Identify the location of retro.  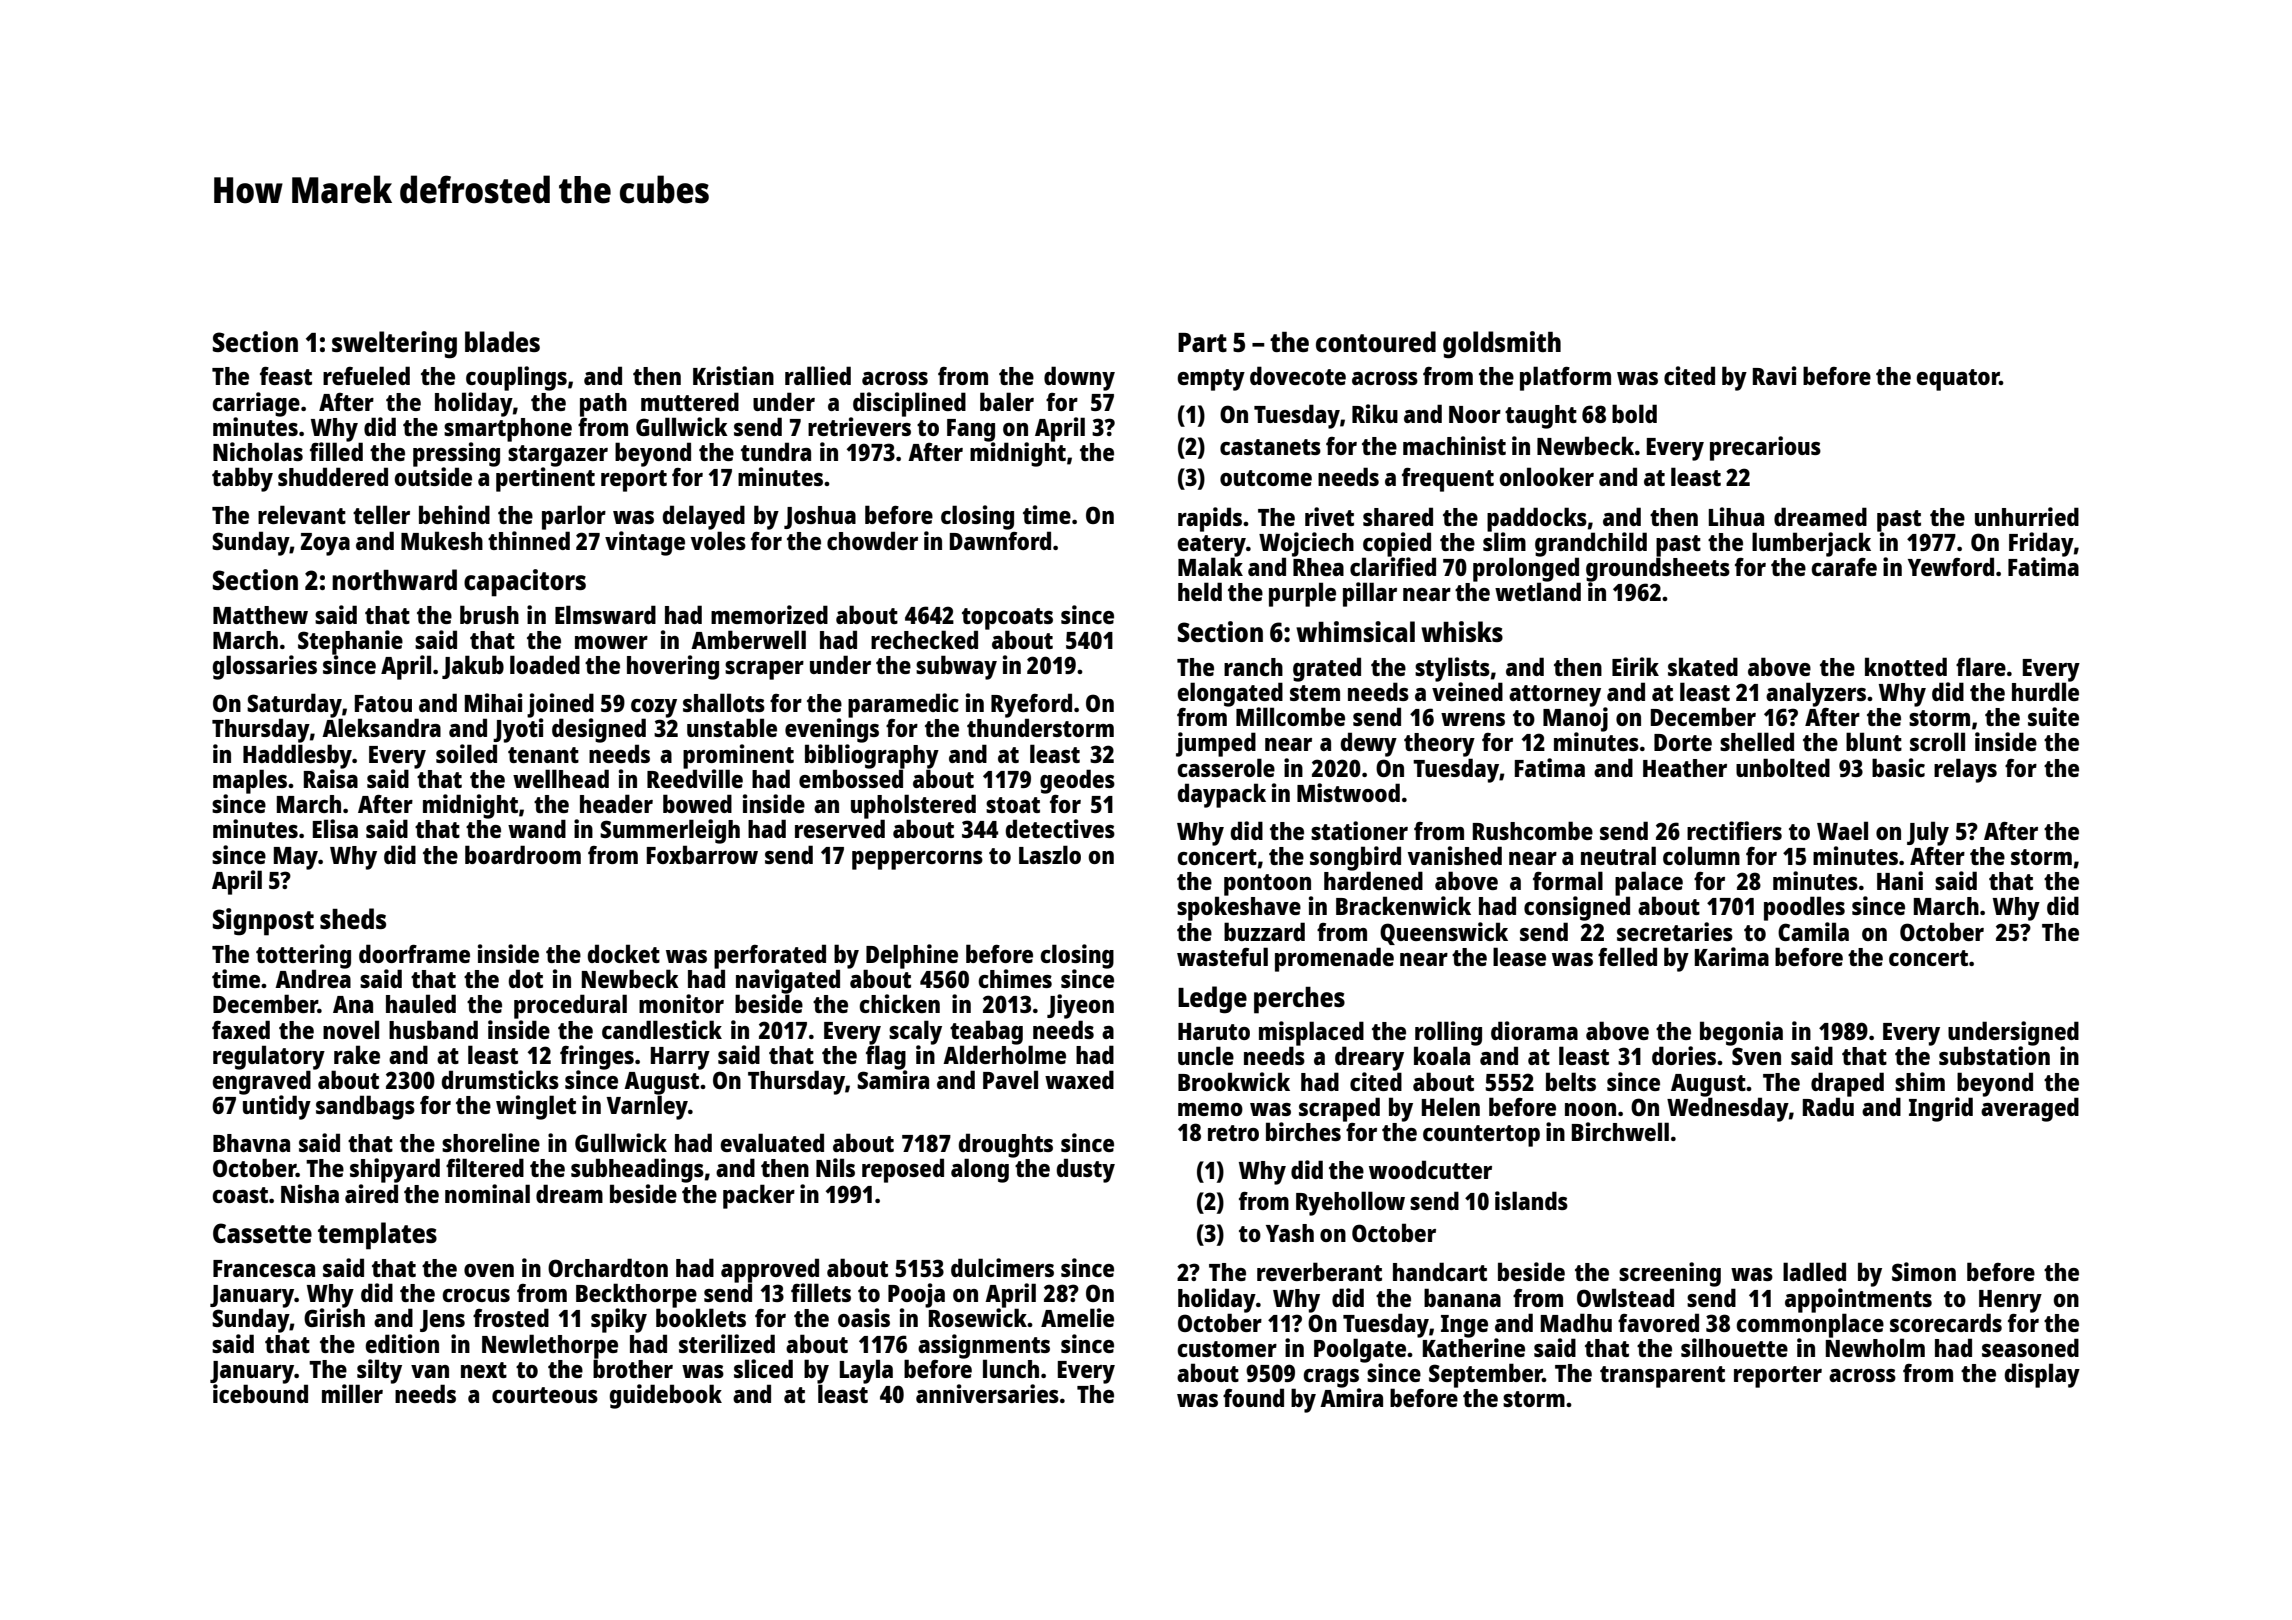
(1233, 1133).
